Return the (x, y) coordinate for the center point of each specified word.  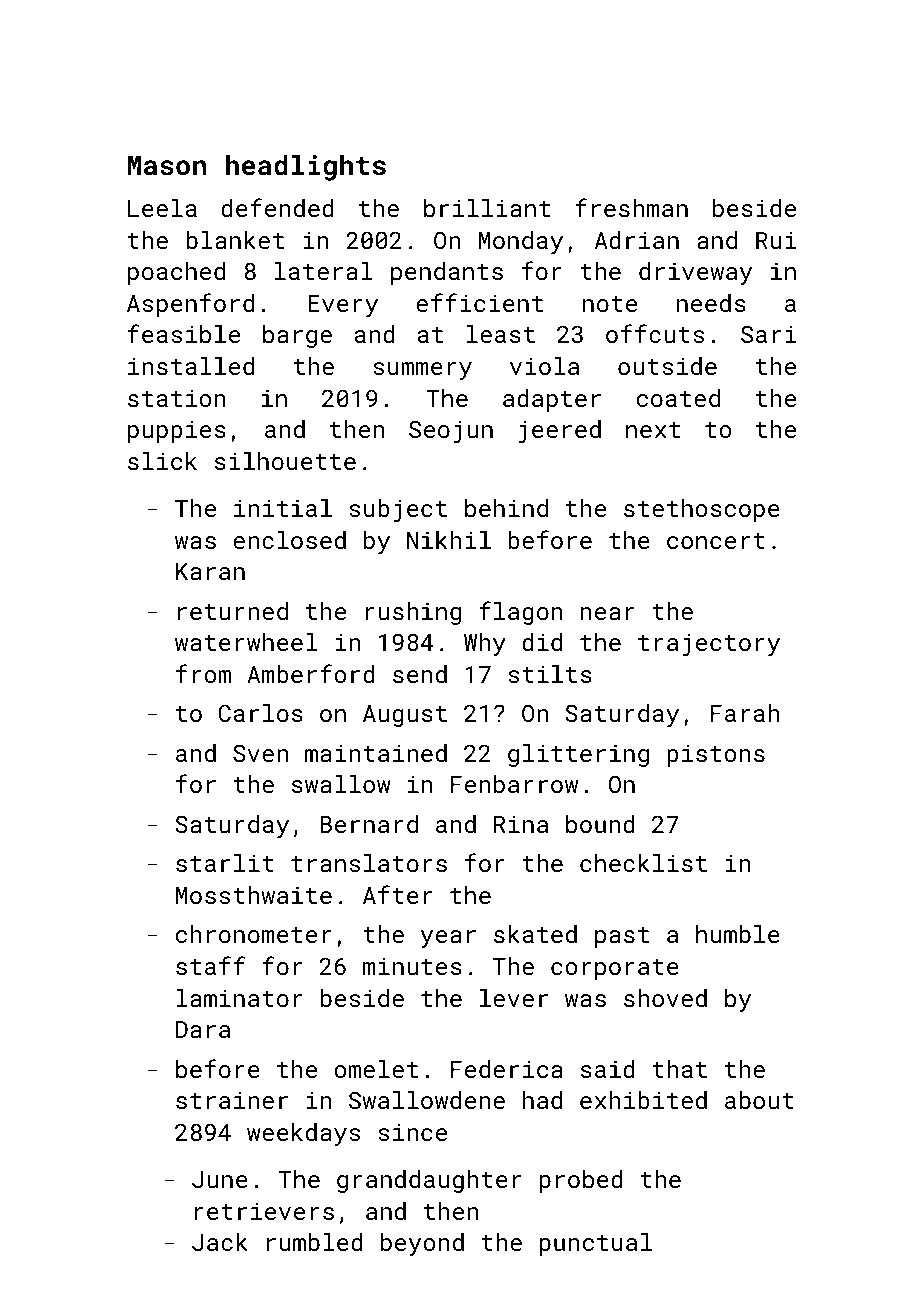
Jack (220, 1242)
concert (716, 541)
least (501, 334)
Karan (210, 571)
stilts (550, 674)
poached (176, 273)
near (608, 613)
